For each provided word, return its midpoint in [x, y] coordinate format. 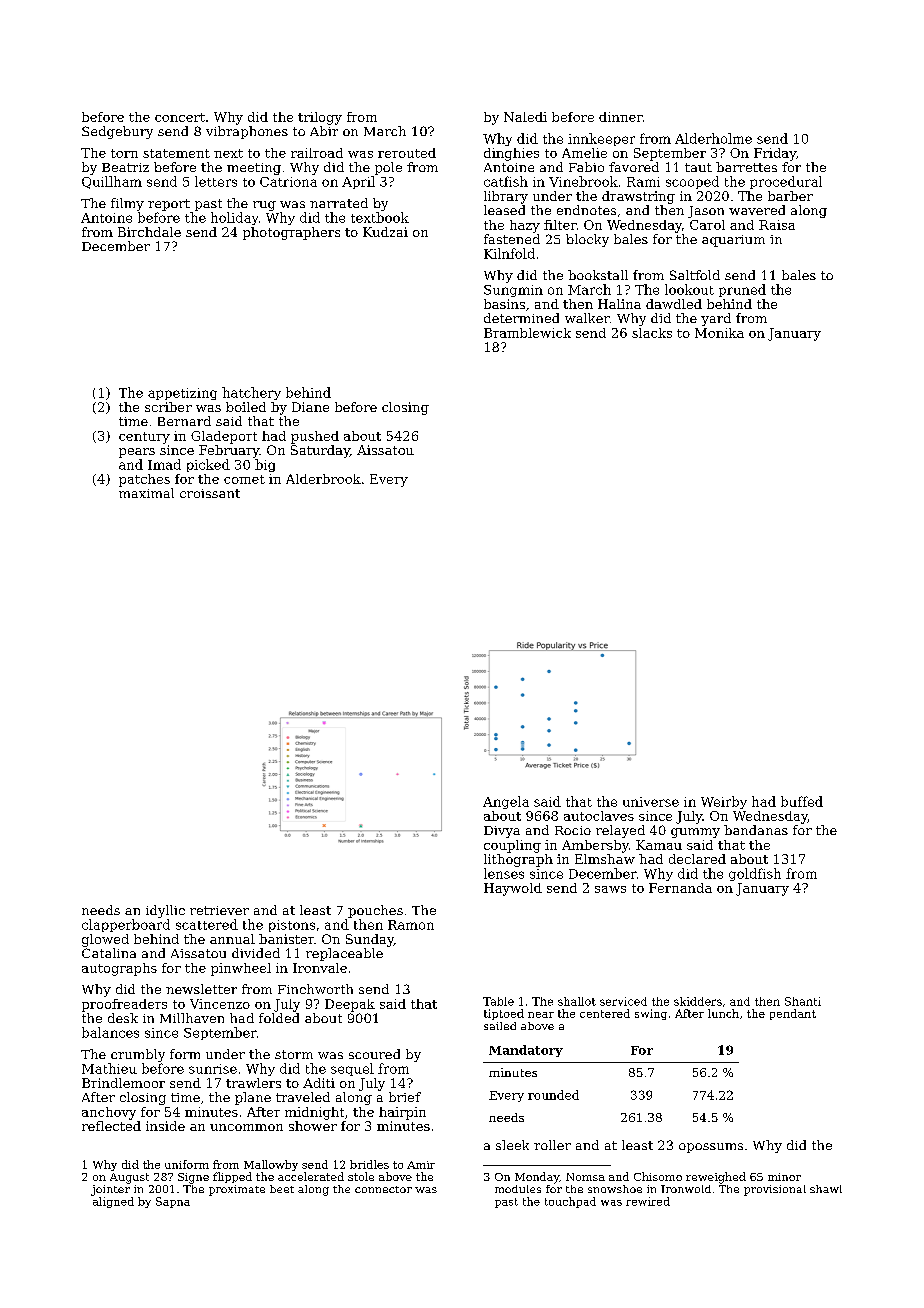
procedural [786, 182]
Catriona [288, 182]
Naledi [525, 117]
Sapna [173, 1202]
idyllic [165, 911]
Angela [506, 802]
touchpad [570, 1202]
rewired [648, 1201]
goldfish [755, 874]
